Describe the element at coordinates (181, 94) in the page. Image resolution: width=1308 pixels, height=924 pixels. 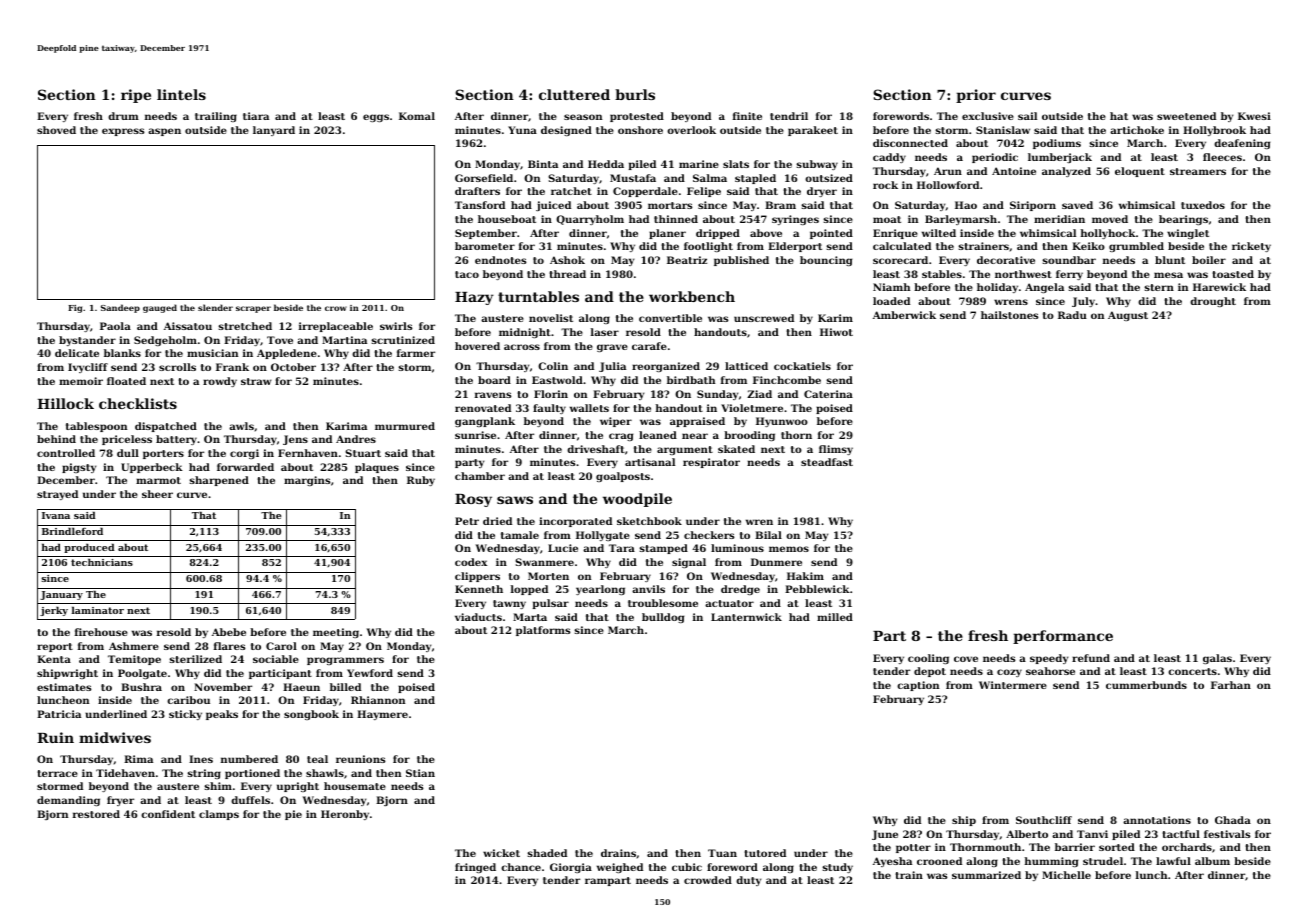
I see `lintels` at that location.
